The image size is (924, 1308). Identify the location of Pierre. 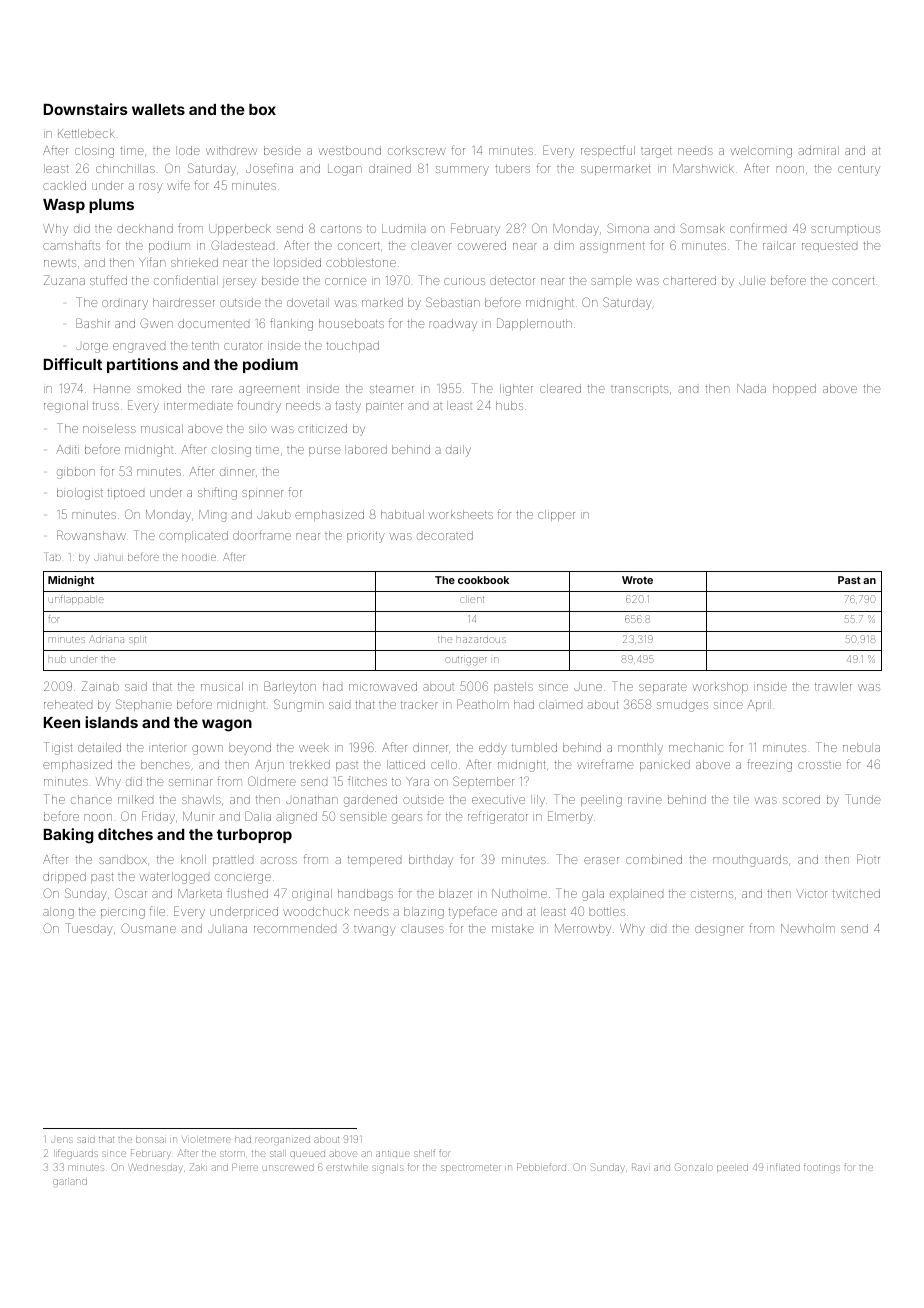
(245, 1167).
